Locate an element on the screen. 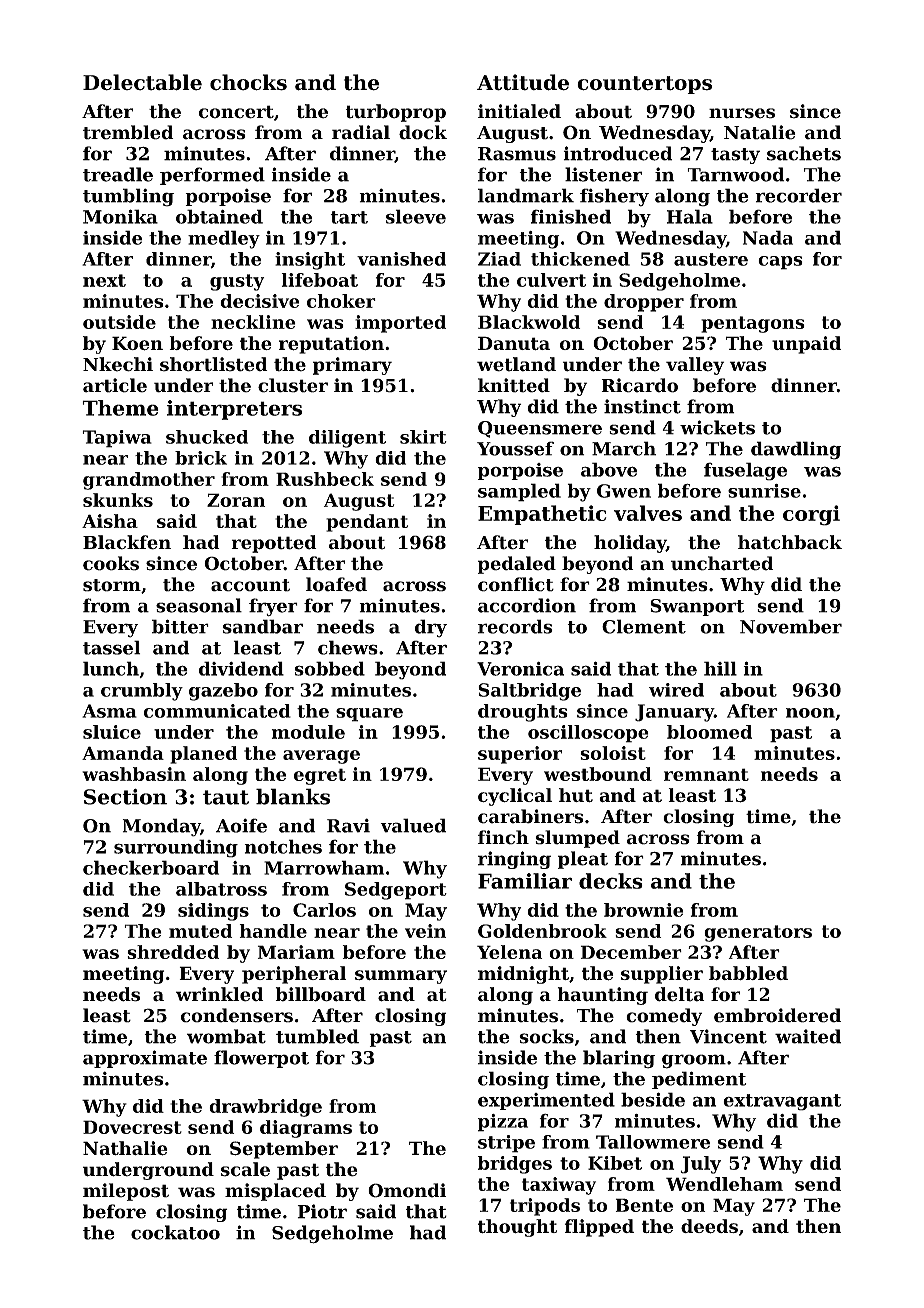  tart is located at coordinates (349, 217).
